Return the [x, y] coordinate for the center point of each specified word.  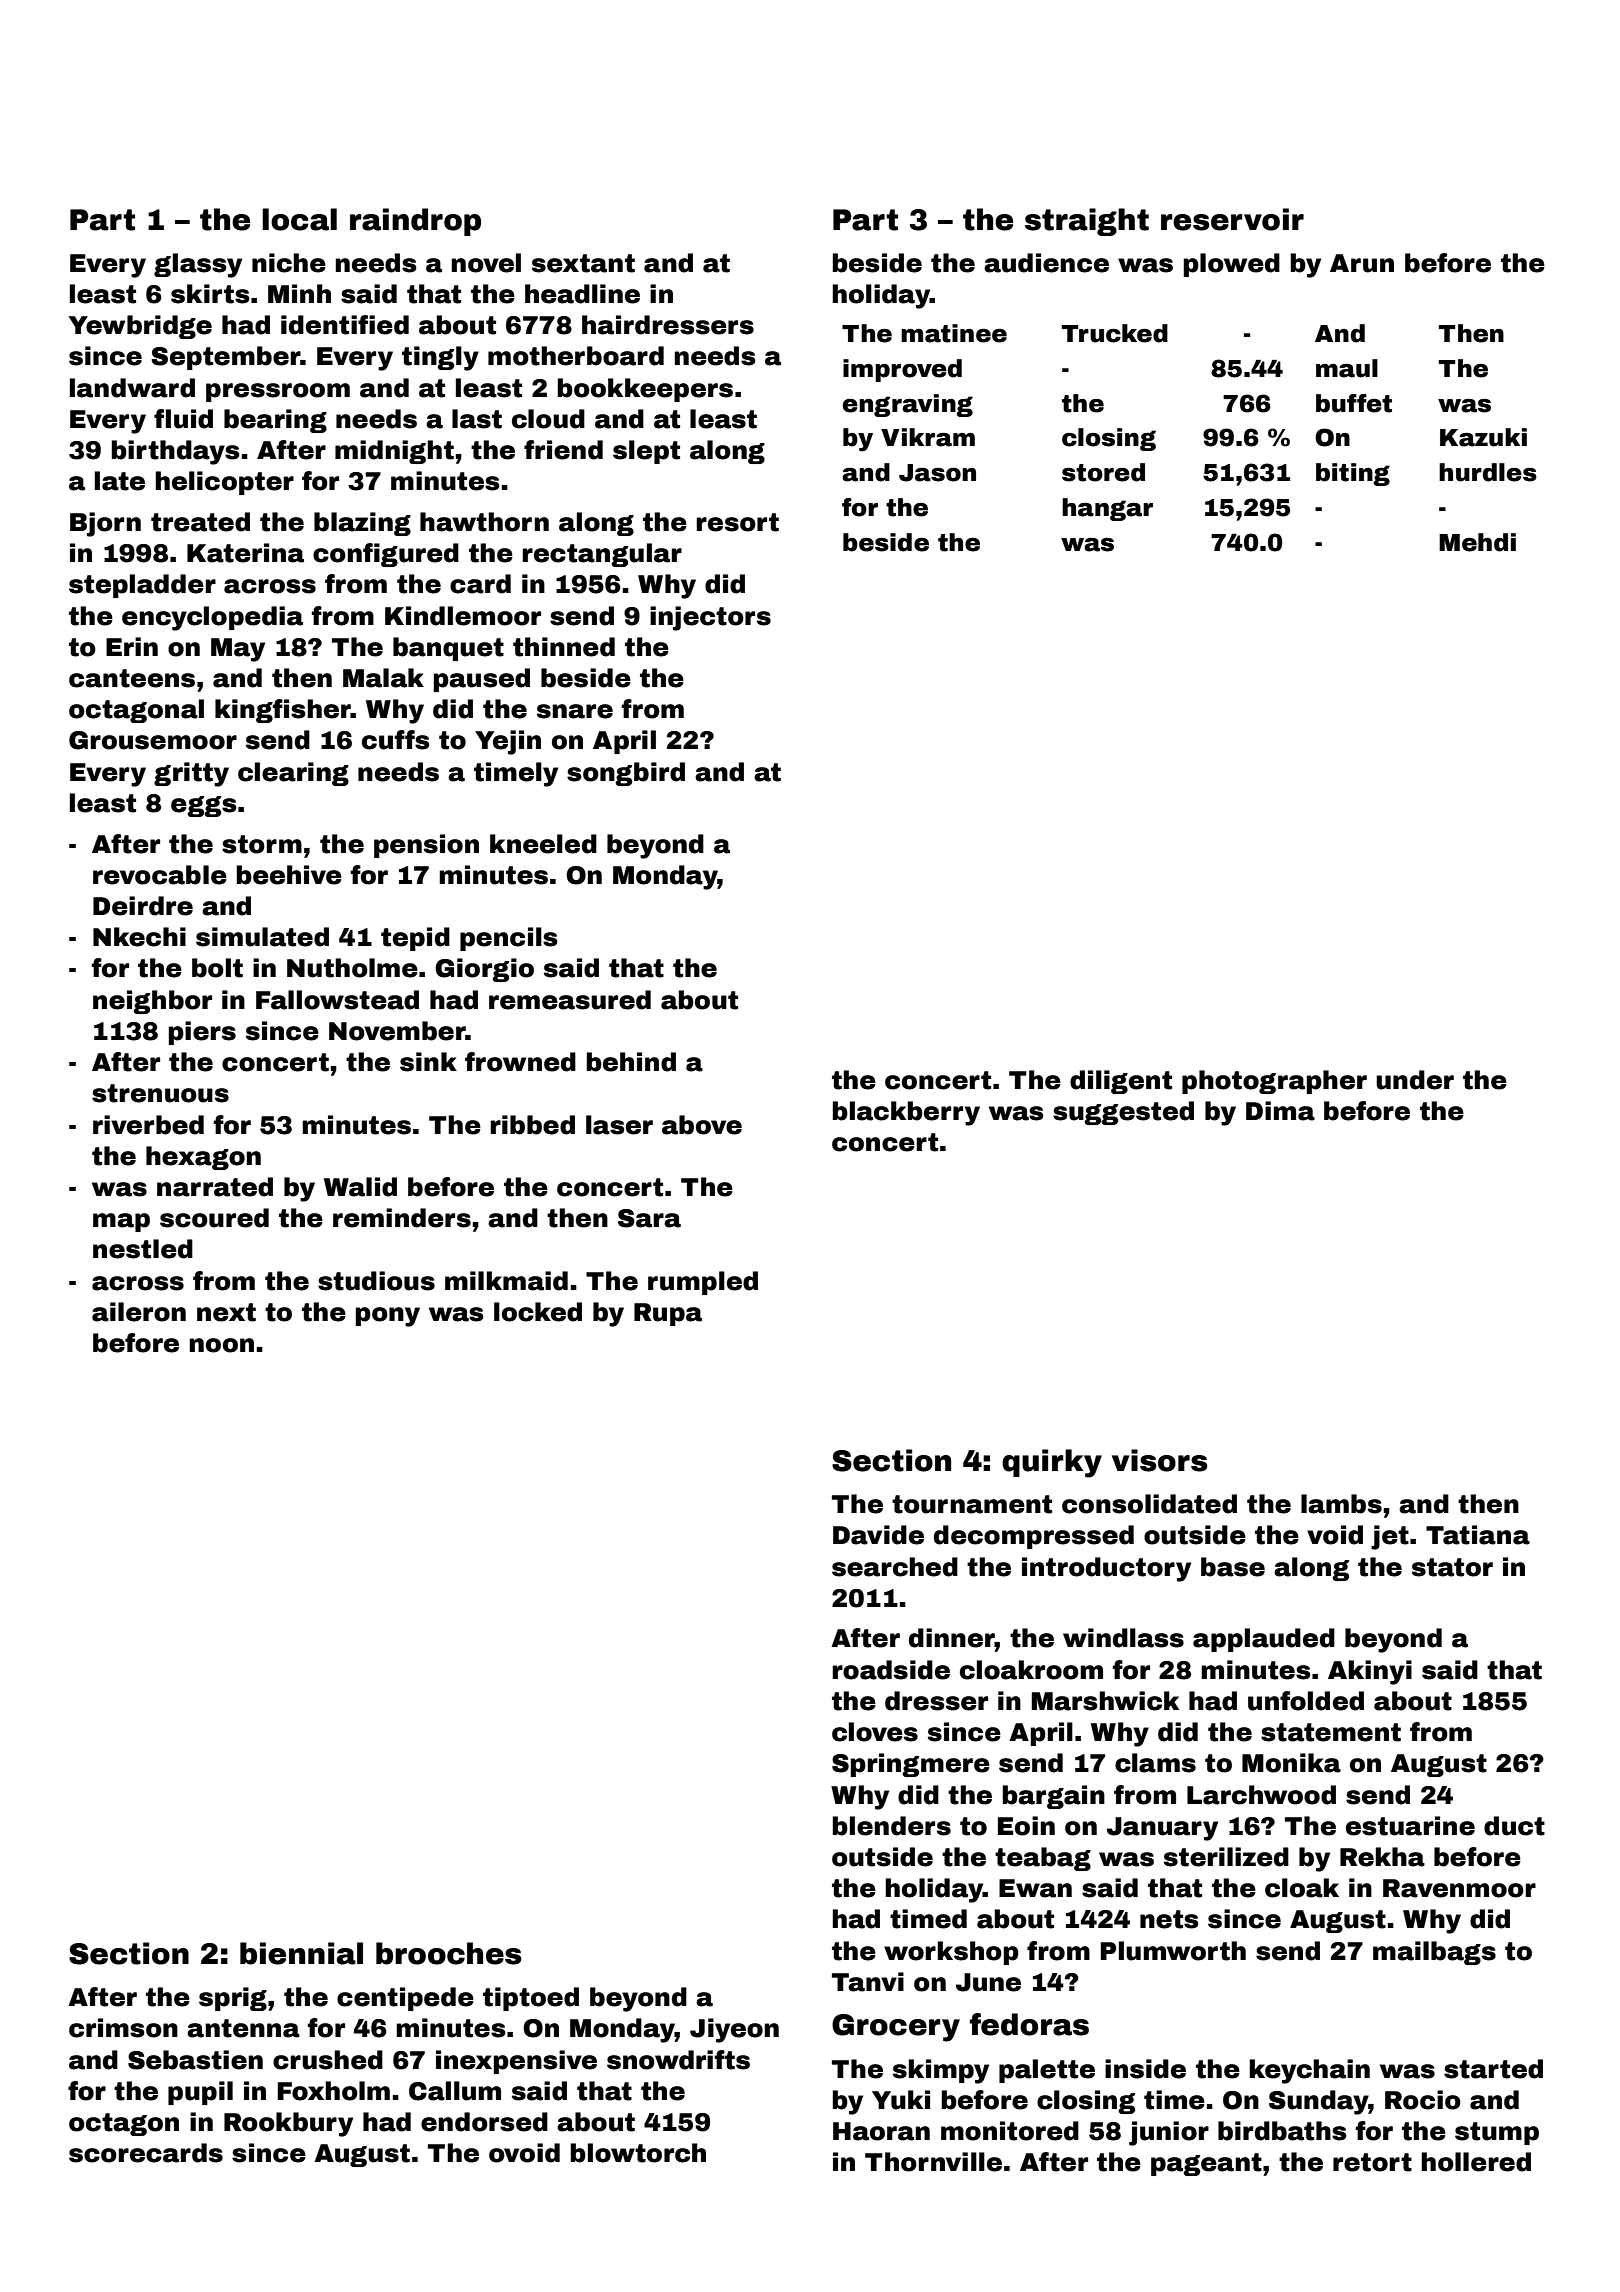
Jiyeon [734, 2030]
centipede [405, 1999]
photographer [1274, 1082]
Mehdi [1477, 542]
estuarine [1410, 1826]
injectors [710, 618]
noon [221, 1345]
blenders [892, 1826]
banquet [448, 649]
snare [575, 711]
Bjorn [105, 524]
